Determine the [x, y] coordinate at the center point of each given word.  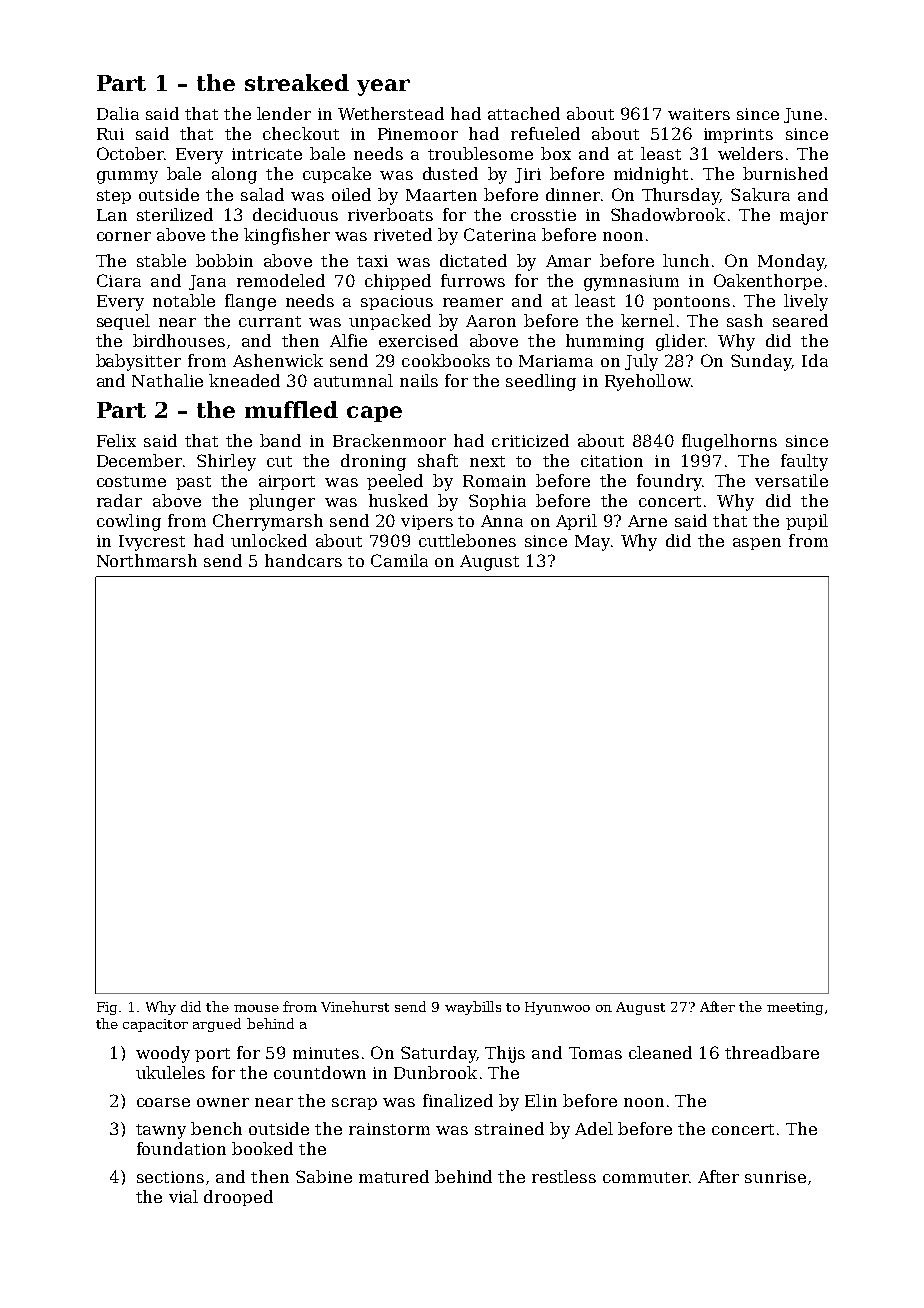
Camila [399, 560]
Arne [647, 521]
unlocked [269, 540]
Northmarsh [147, 560]
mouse [256, 1008]
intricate [267, 154]
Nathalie [167, 380]
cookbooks [446, 360]
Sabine [324, 1176]
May [592, 543]
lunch [686, 260]
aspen [757, 544]
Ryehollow [648, 382]
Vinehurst [355, 1006]
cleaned [660, 1052]
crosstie [543, 215]
